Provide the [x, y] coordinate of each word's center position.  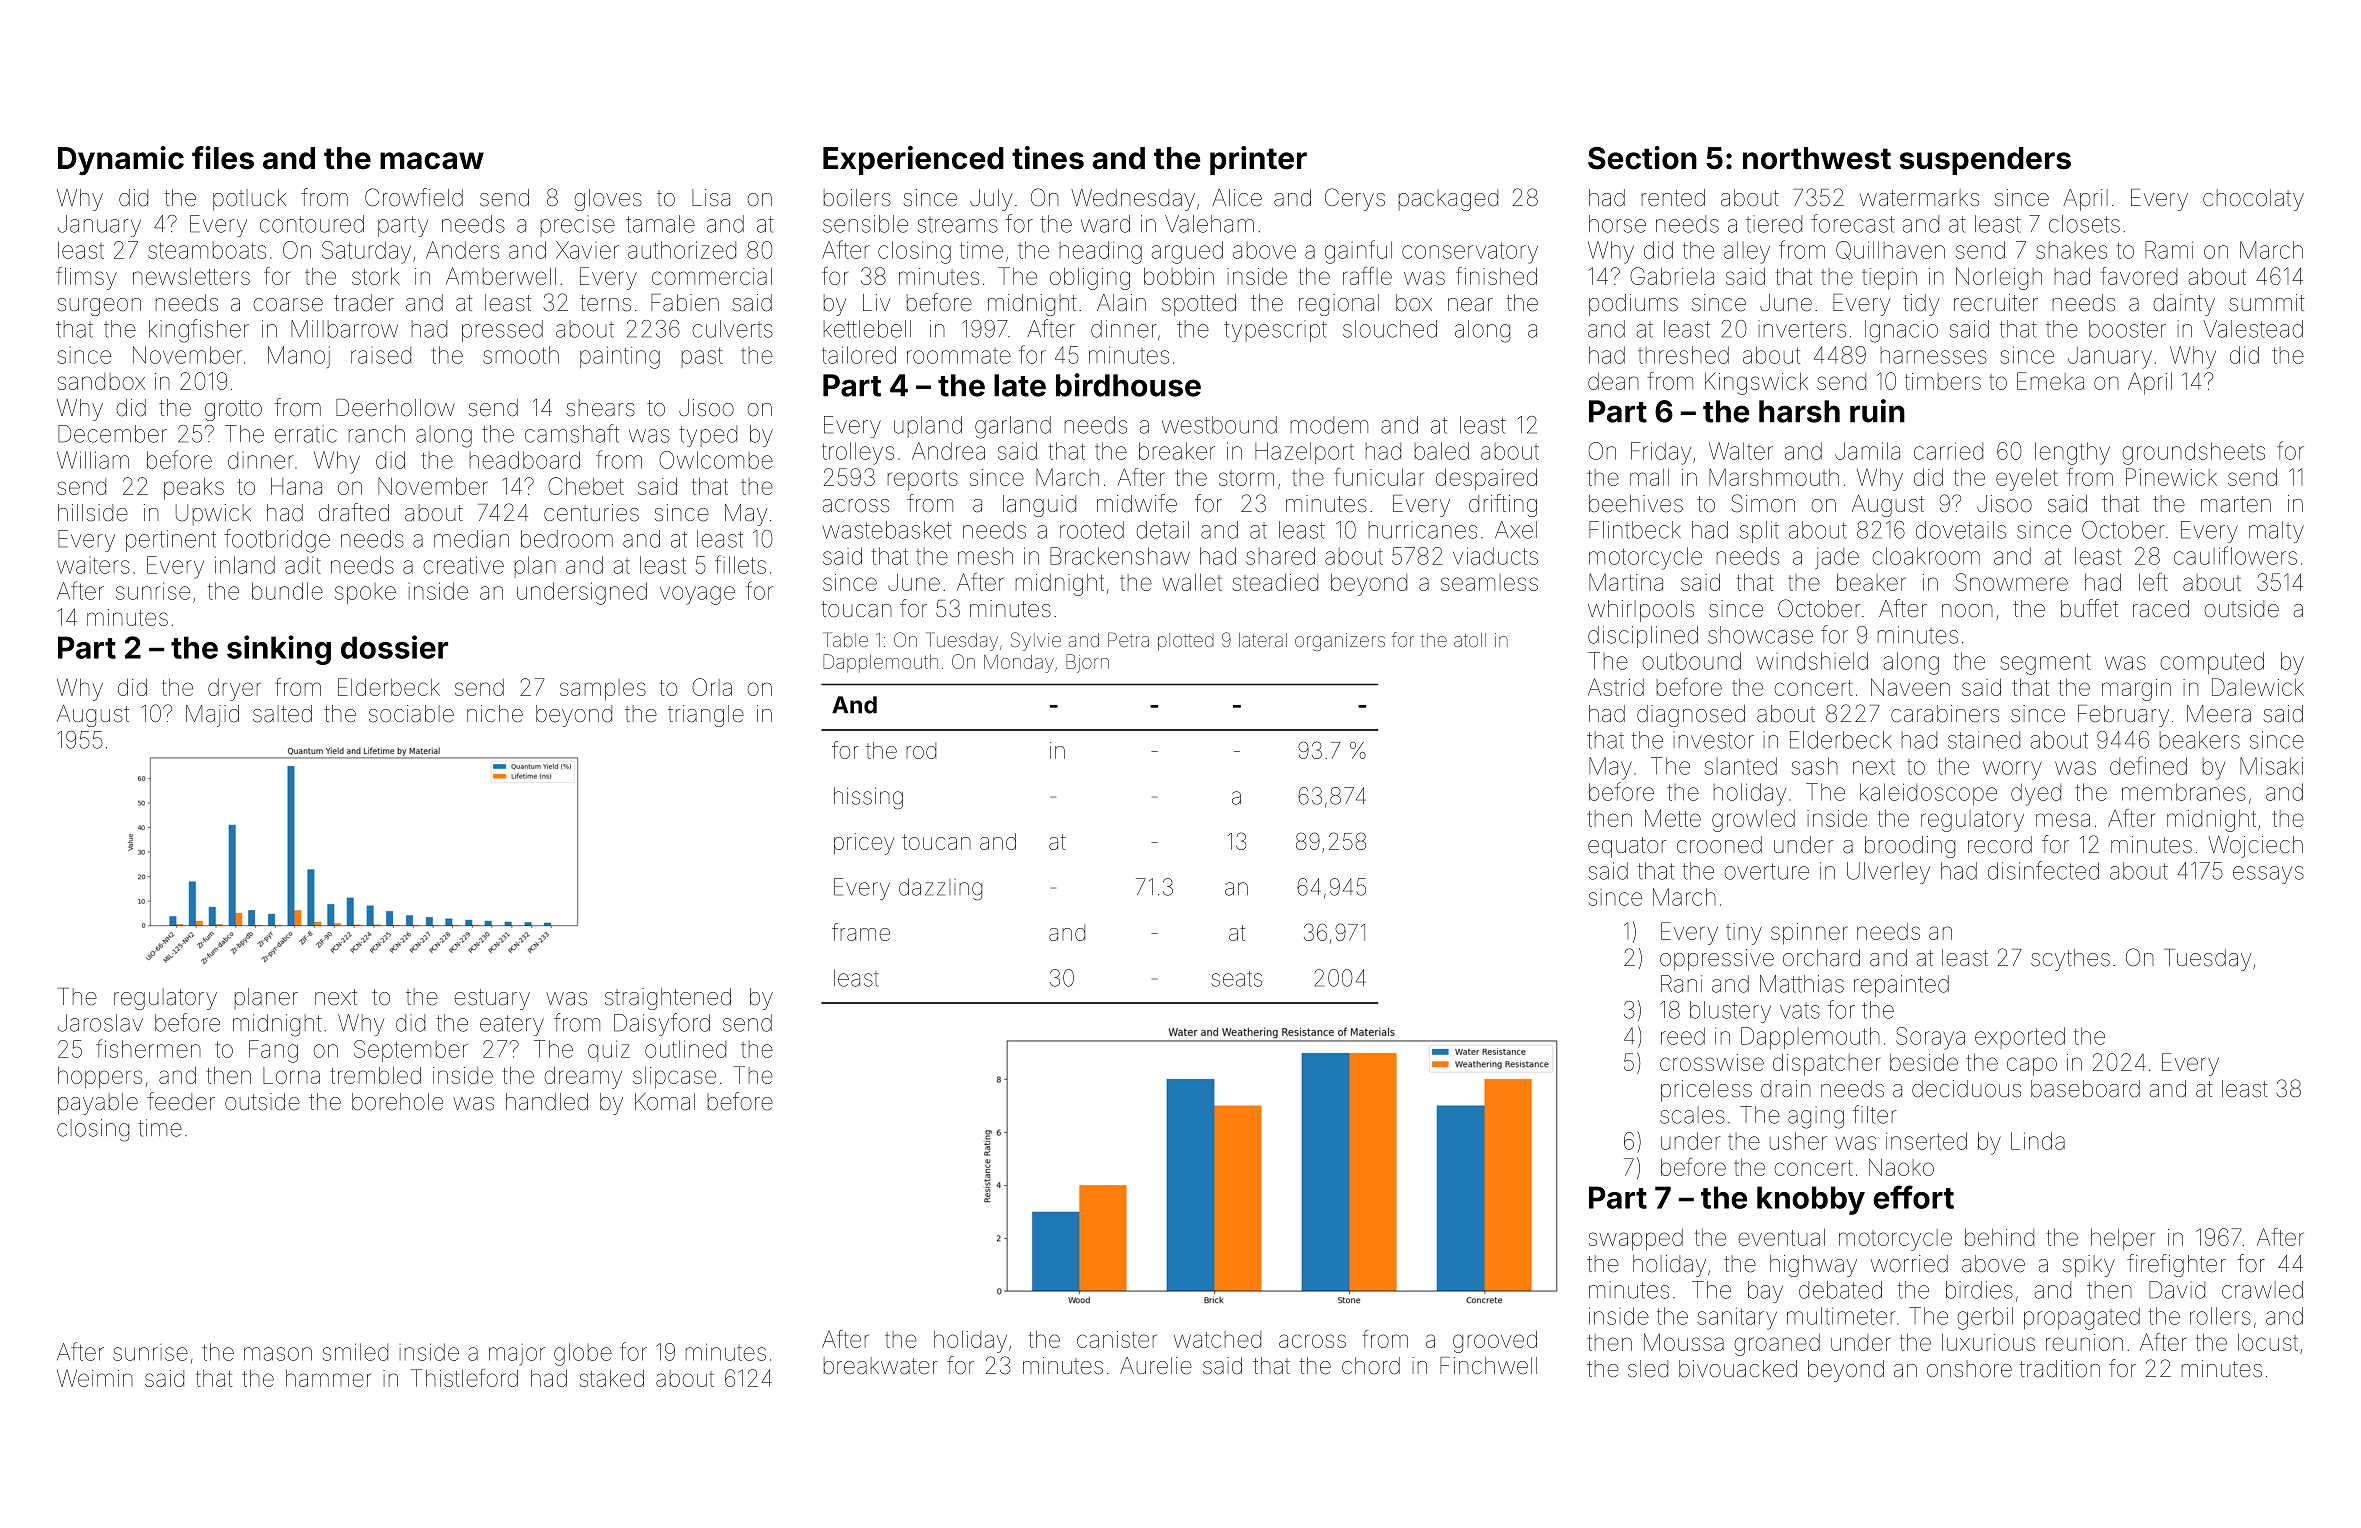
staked [612, 1378]
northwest [1817, 158]
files [223, 158]
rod [921, 750]
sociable [411, 714]
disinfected [2043, 870]
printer [1258, 160]
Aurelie [1156, 1366]
